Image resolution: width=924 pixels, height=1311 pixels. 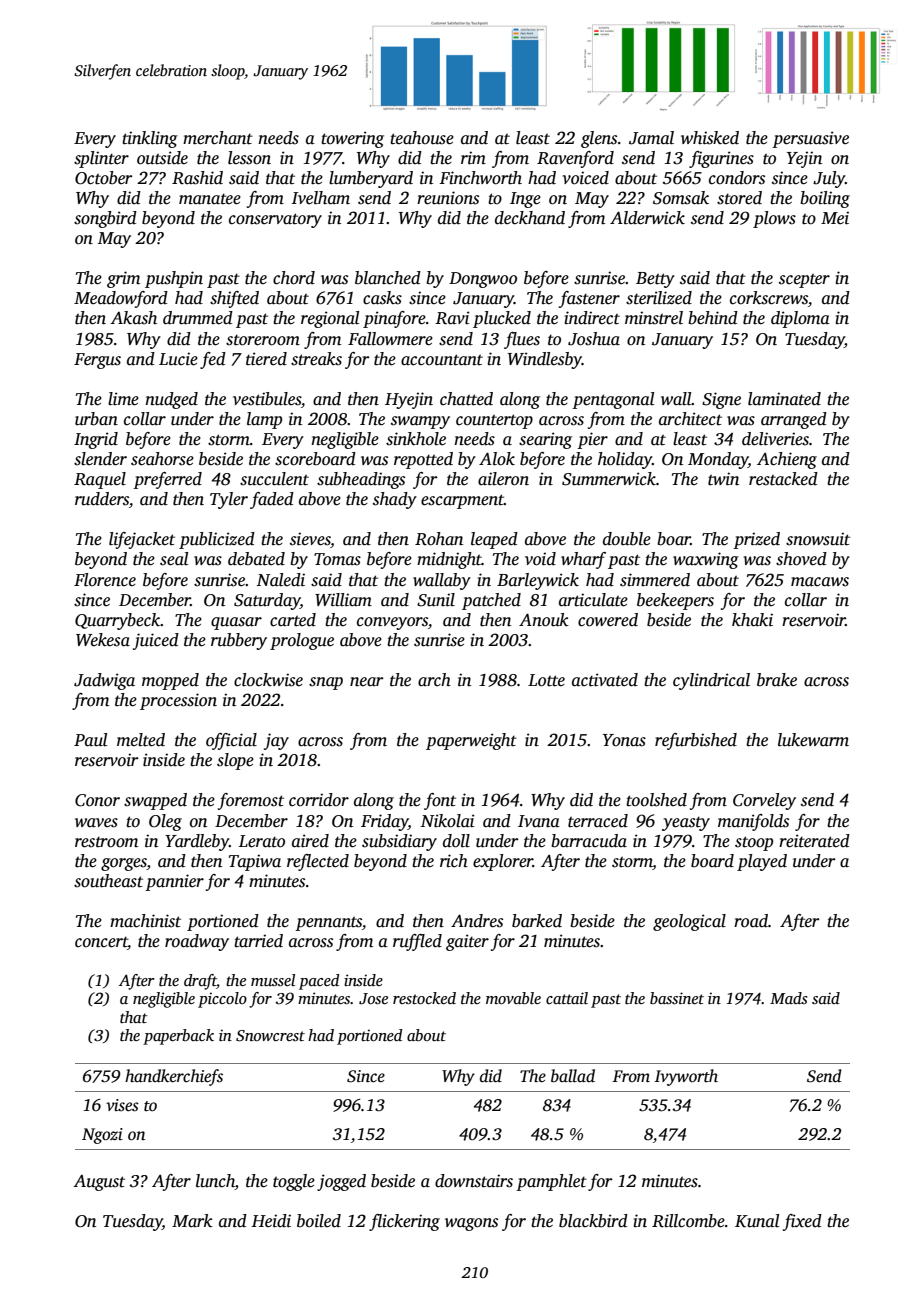 I want to click on lumberyard, so click(x=371, y=179).
